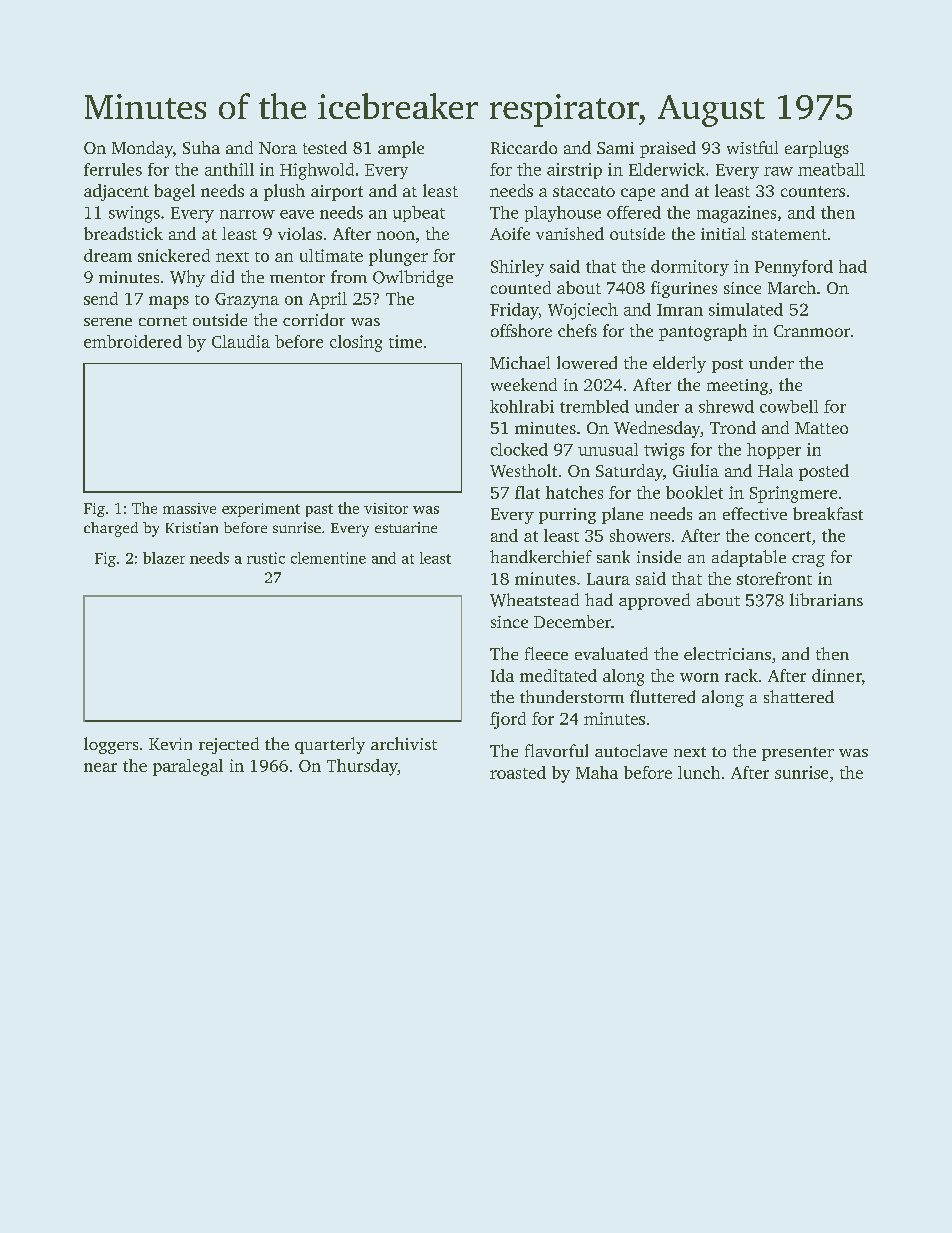  I want to click on Riccardo, so click(524, 147).
